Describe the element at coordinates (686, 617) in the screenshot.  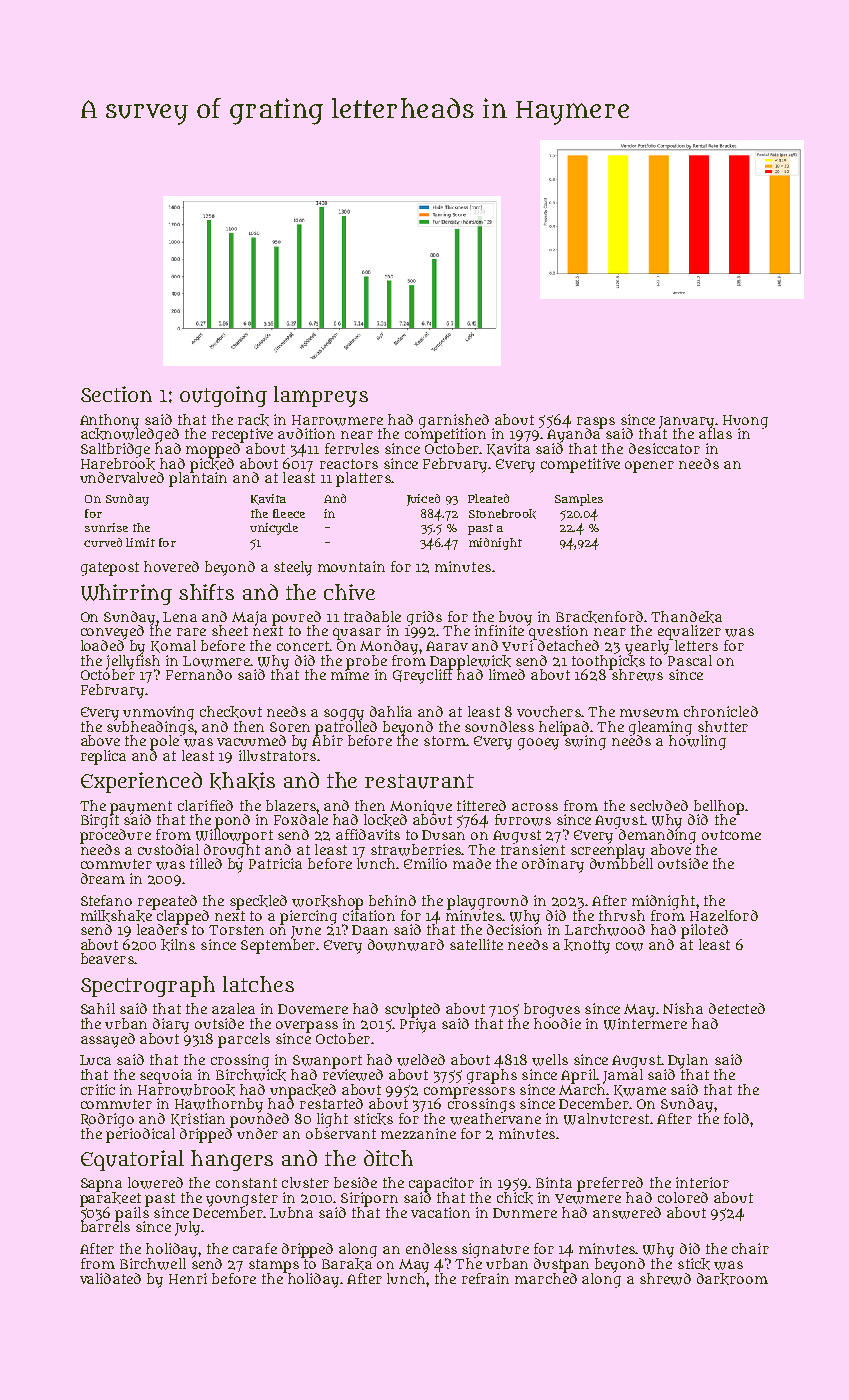
I see `Thandeka` at that location.
